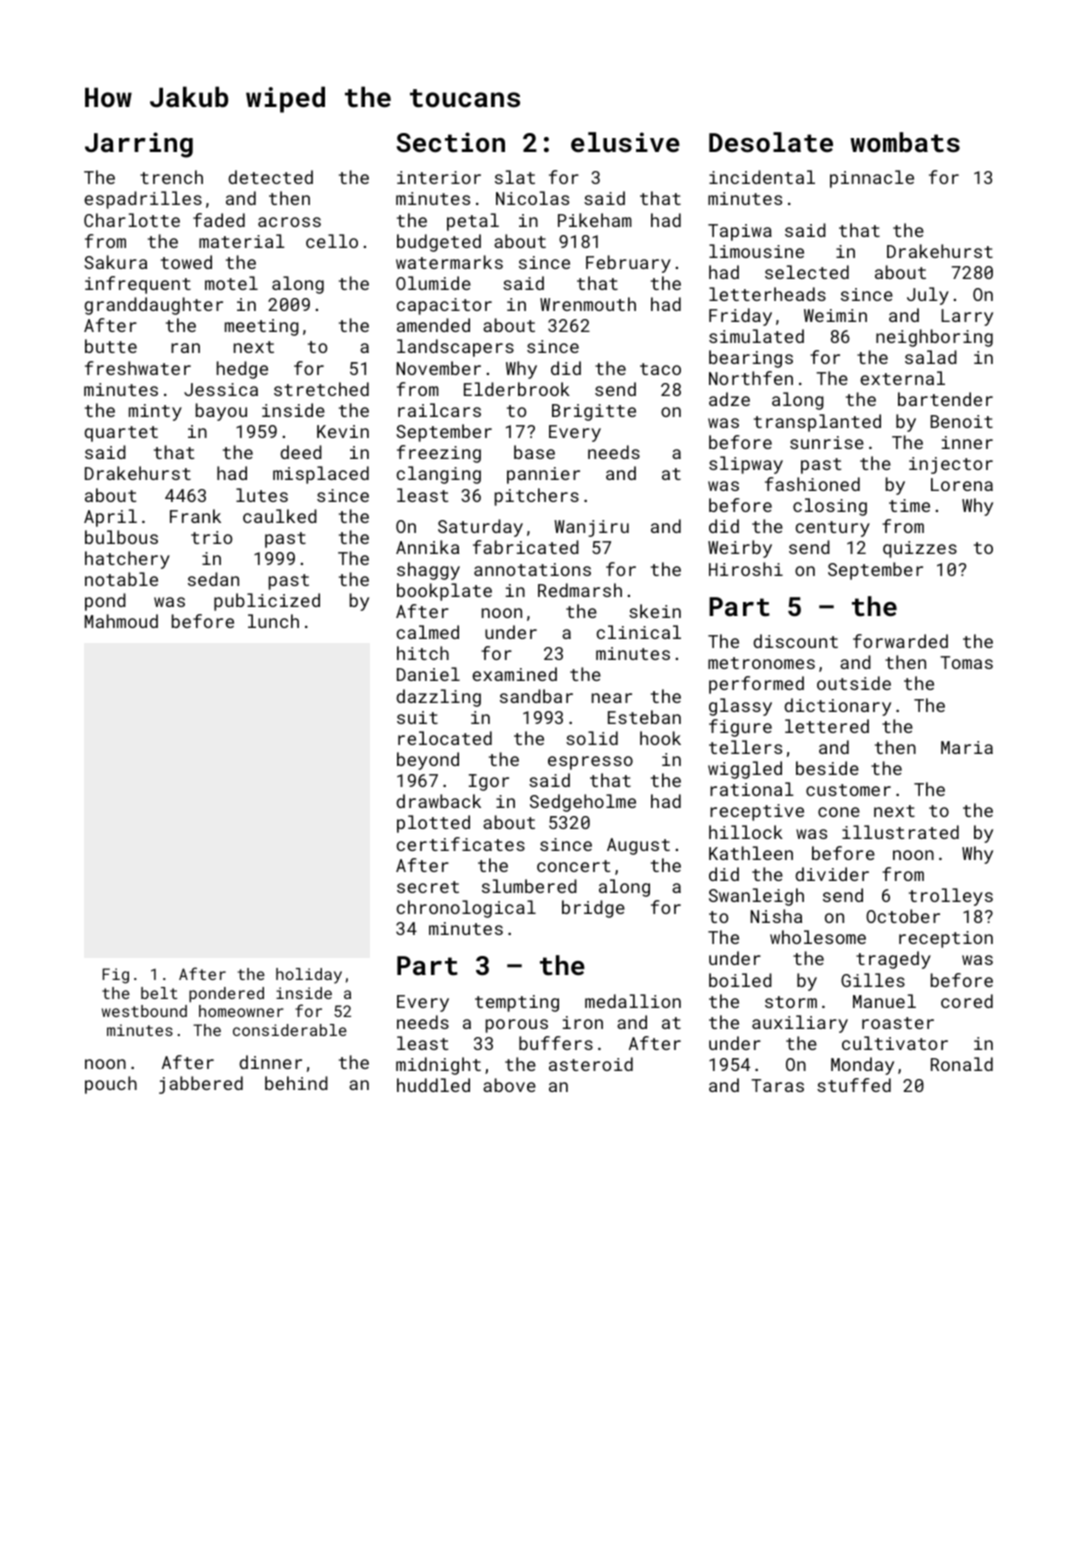  Describe the element at coordinates (450, 142) in the document. I see `Section` at that location.
